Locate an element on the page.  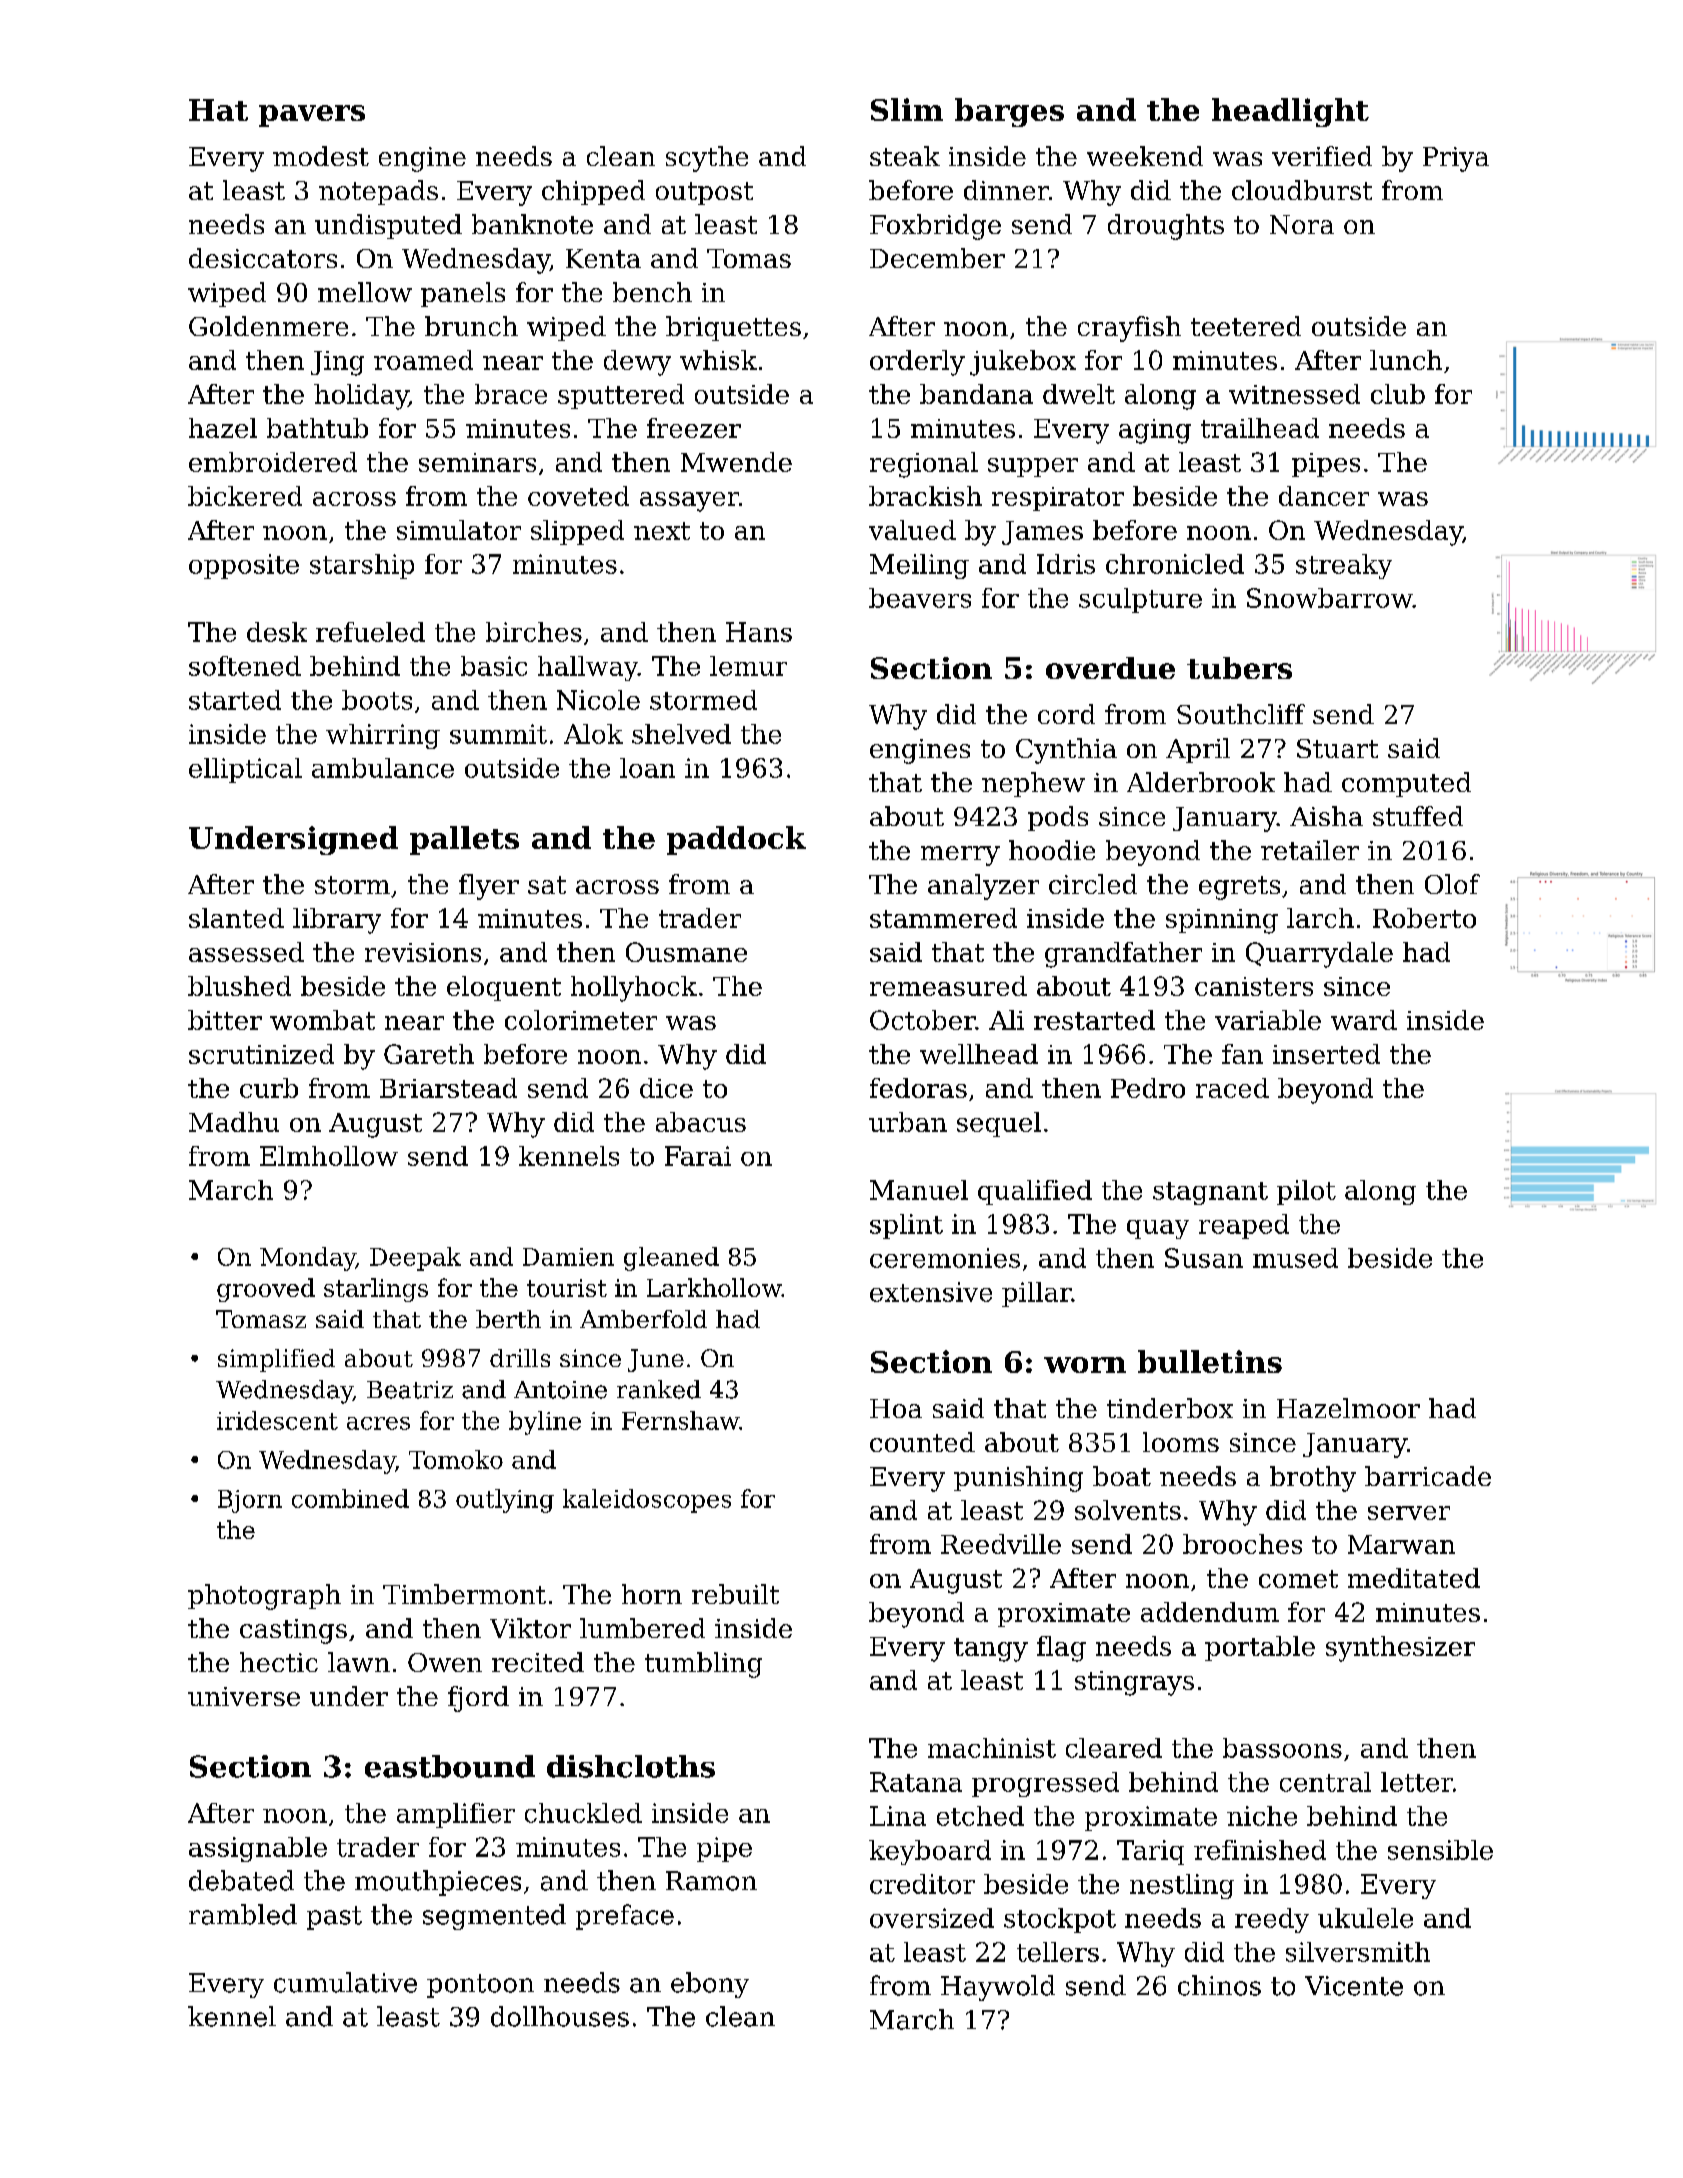
steak is located at coordinates (905, 156).
